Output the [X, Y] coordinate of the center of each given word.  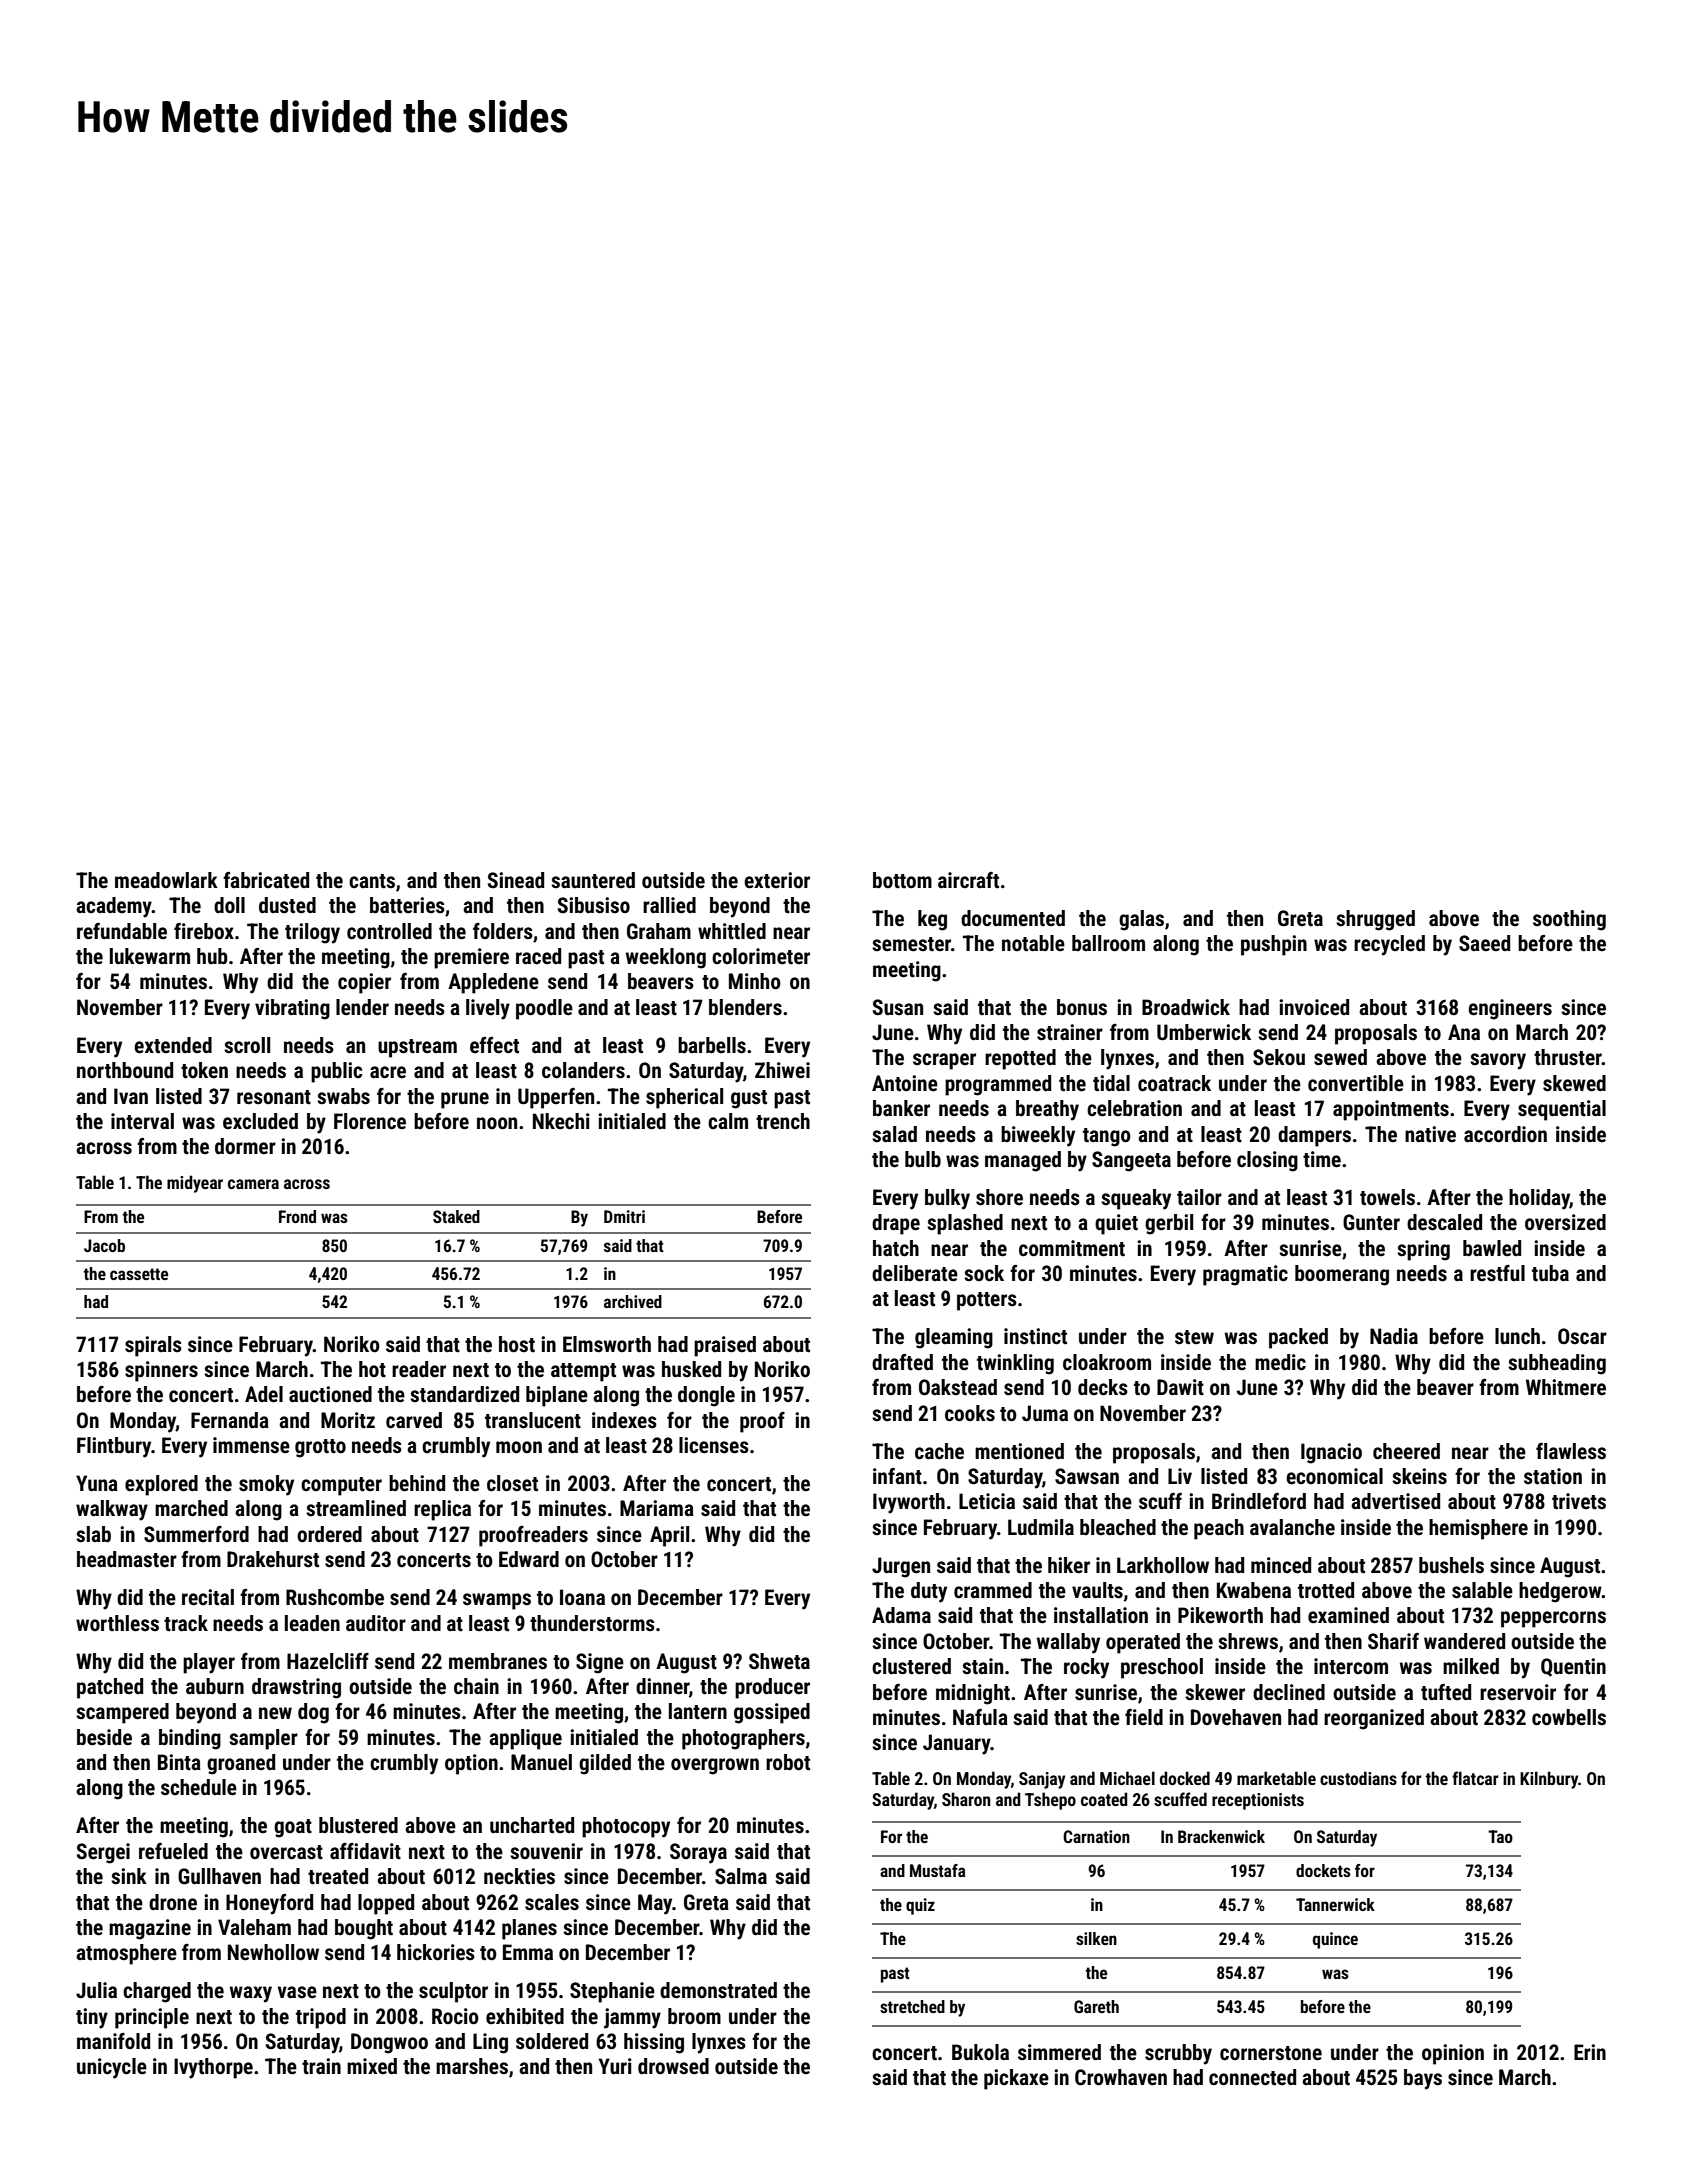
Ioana [582, 1597]
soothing [1569, 920]
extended [173, 1045]
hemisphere [1478, 1529]
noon [497, 1123]
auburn [215, 1686]
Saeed [1484, 943]
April [669, 1536]
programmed [998, 1085]
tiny [92, 2018]
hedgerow [1560, 1592]
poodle [544, 1009]
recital [208, 1597]
